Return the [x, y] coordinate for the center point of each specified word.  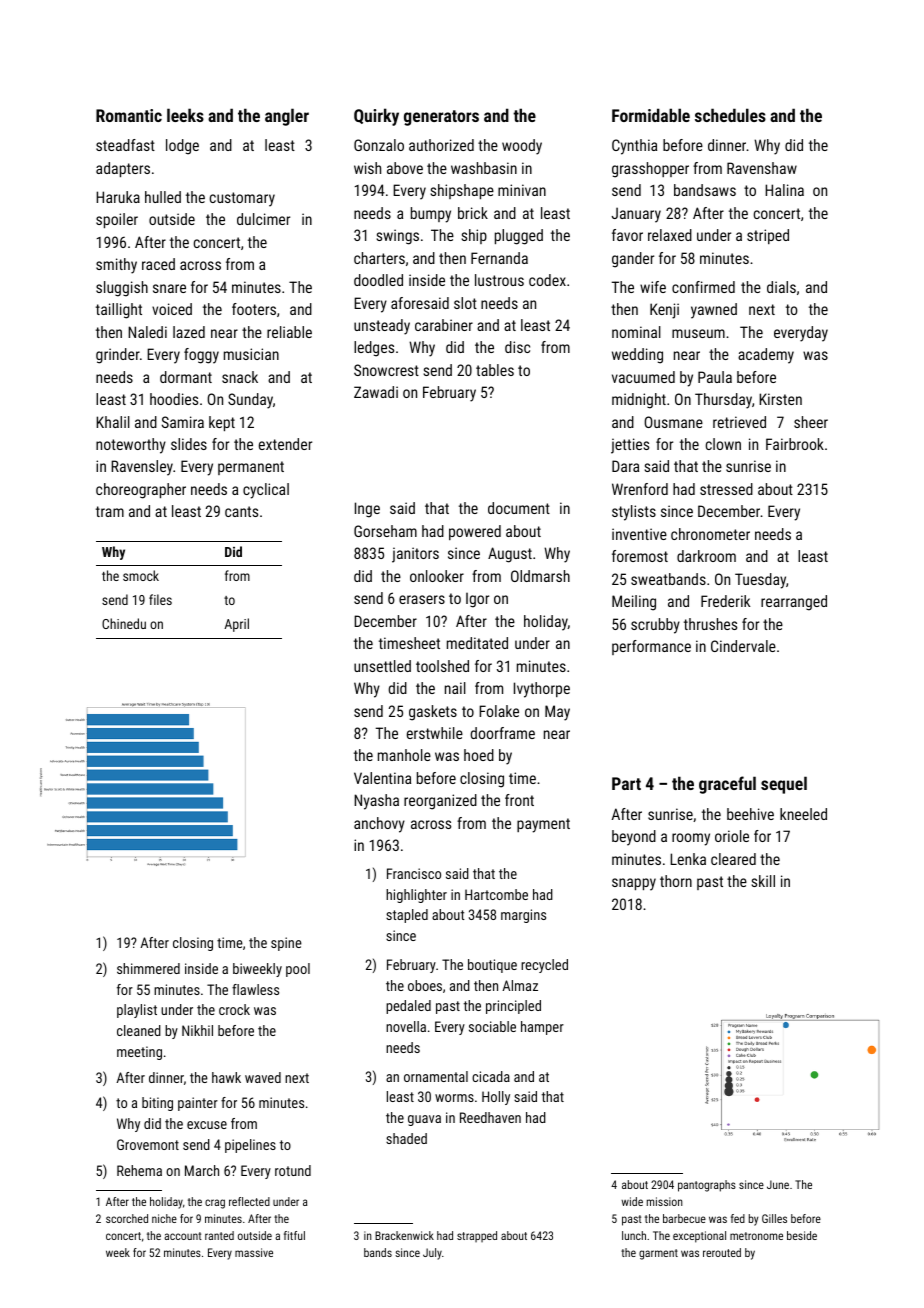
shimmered [148, 968]
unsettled [382, 666]
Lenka [688, 859]
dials [781, 287]
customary [242, 199]
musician [251, 354]
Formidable [651, 115]
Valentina [382, 778]
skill [763, 881]
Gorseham [385, 531]
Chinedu [124, 623]
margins [523, 916]
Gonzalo [379, 145]
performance [651, 647]
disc [517, 347]
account [183, 1236]
